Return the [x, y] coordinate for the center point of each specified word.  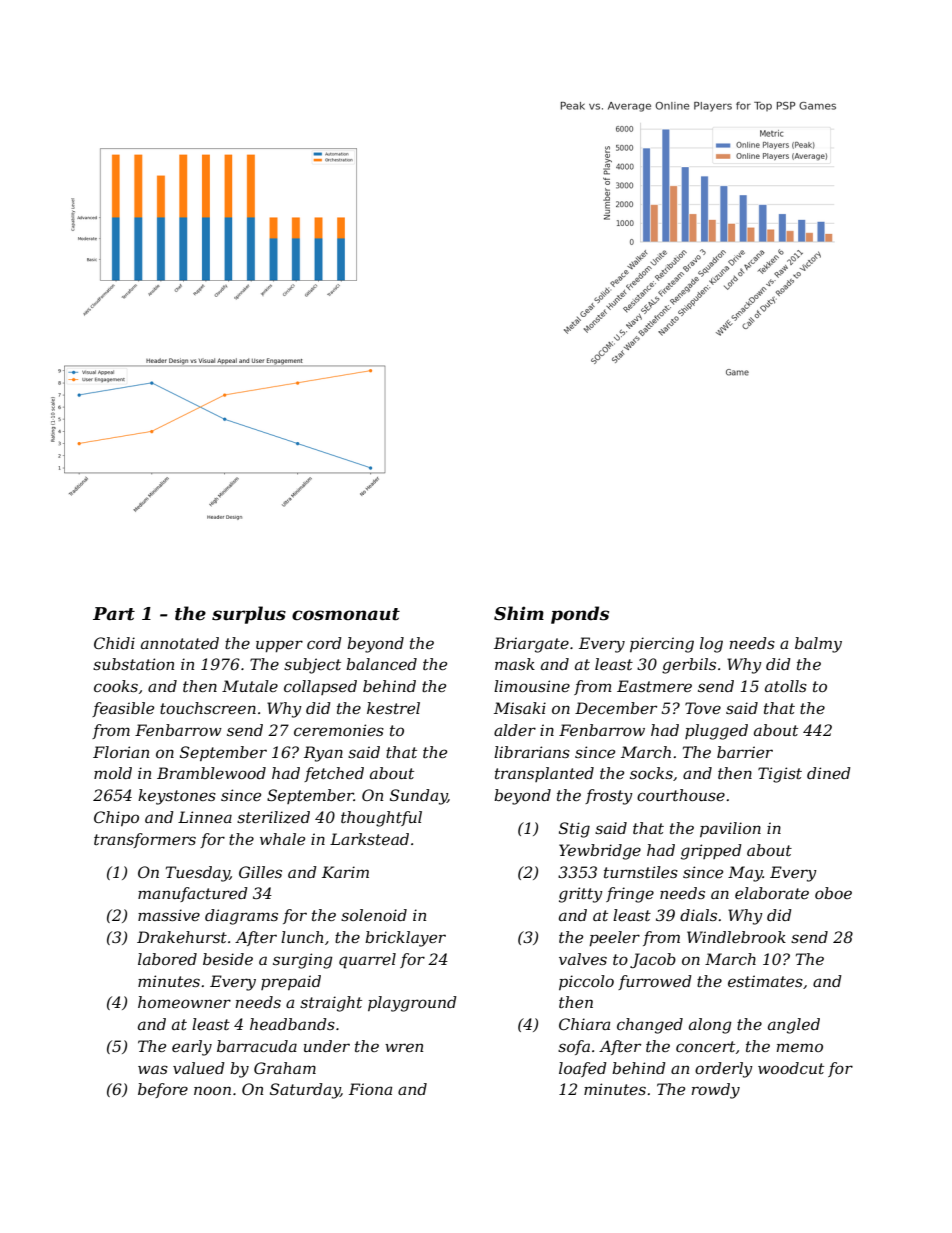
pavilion [730, 829]
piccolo [586, 982]
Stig [574, 830]
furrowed [655, 982]
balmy [818, 645]
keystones [177, 797]
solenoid [374, 915]
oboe [833, 893]
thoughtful [381, 819]
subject [312, 666]
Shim [519, 613]
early [192, 1048]
